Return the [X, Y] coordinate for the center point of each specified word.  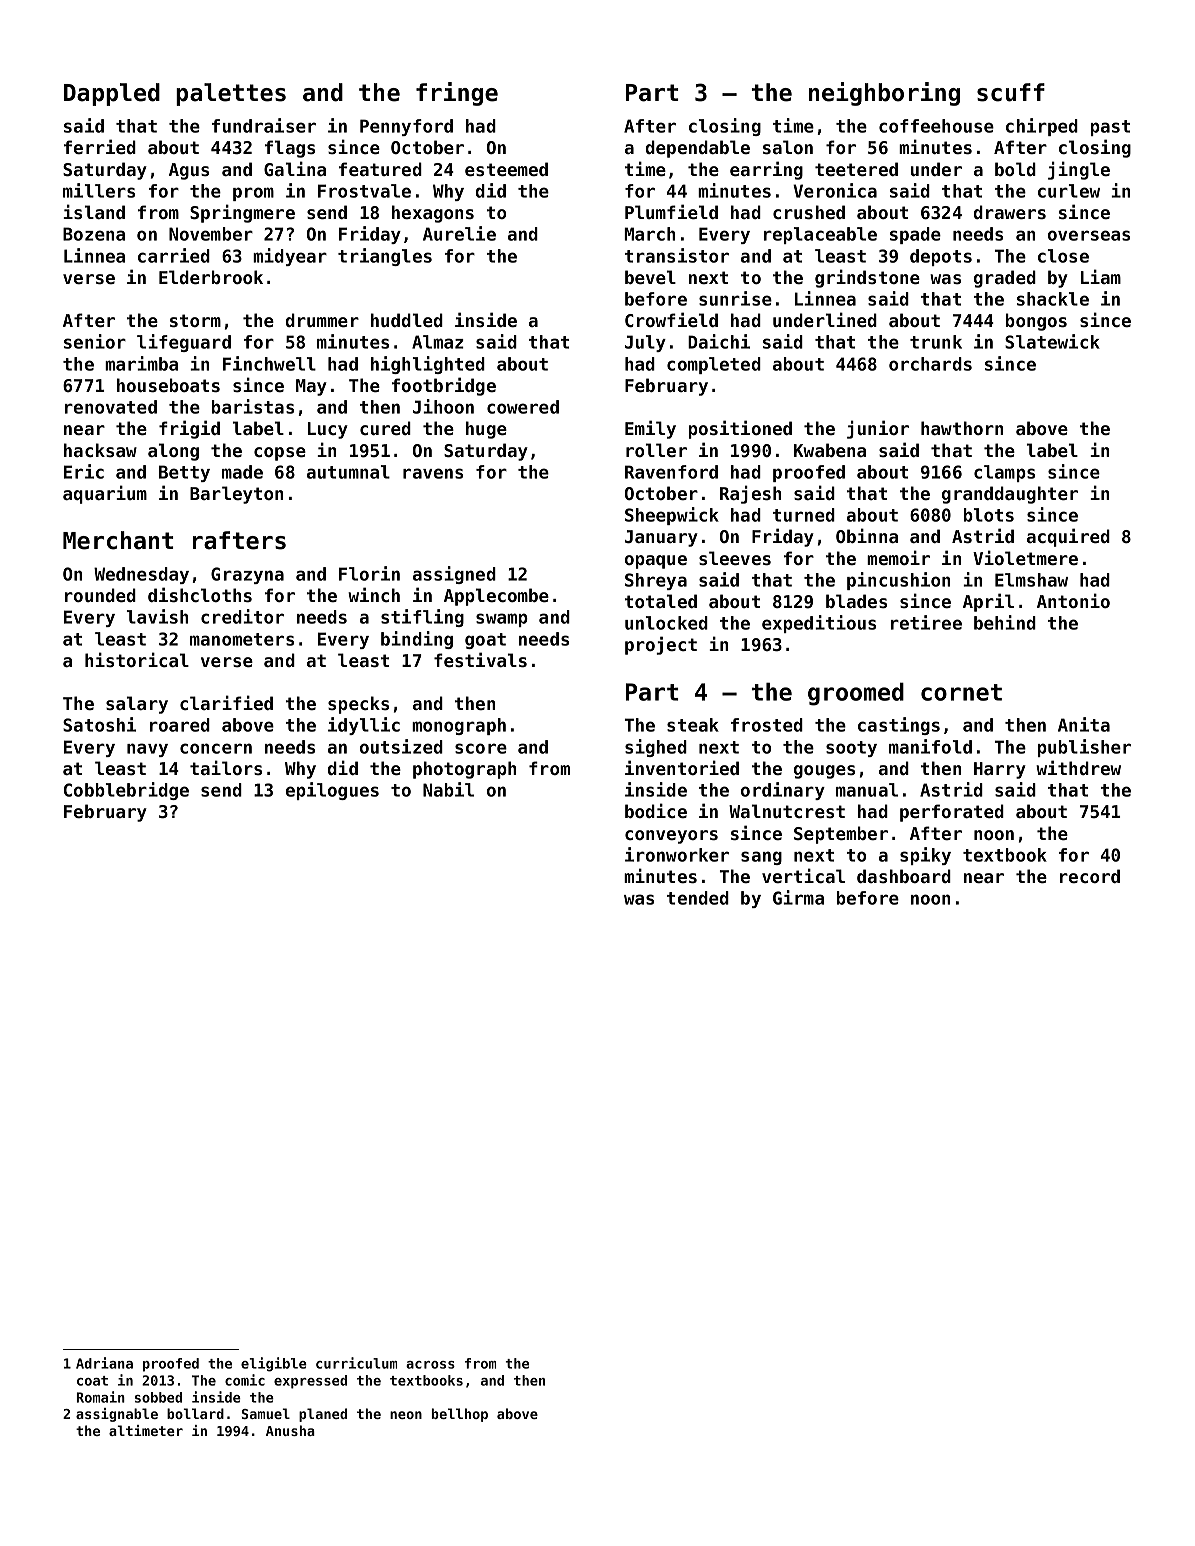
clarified [226, 702]
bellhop [460, 1415]
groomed [856, 694]
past [1110, 128]
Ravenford [671, 472]
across [430, 1365]
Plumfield [671, 211]
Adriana [104, 1363]
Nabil [448, 789]
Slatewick [1052, 341]
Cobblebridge [126, 791]
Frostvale [364, 191]
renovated [111, 407]
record [1090, 876]
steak [693, 725]
